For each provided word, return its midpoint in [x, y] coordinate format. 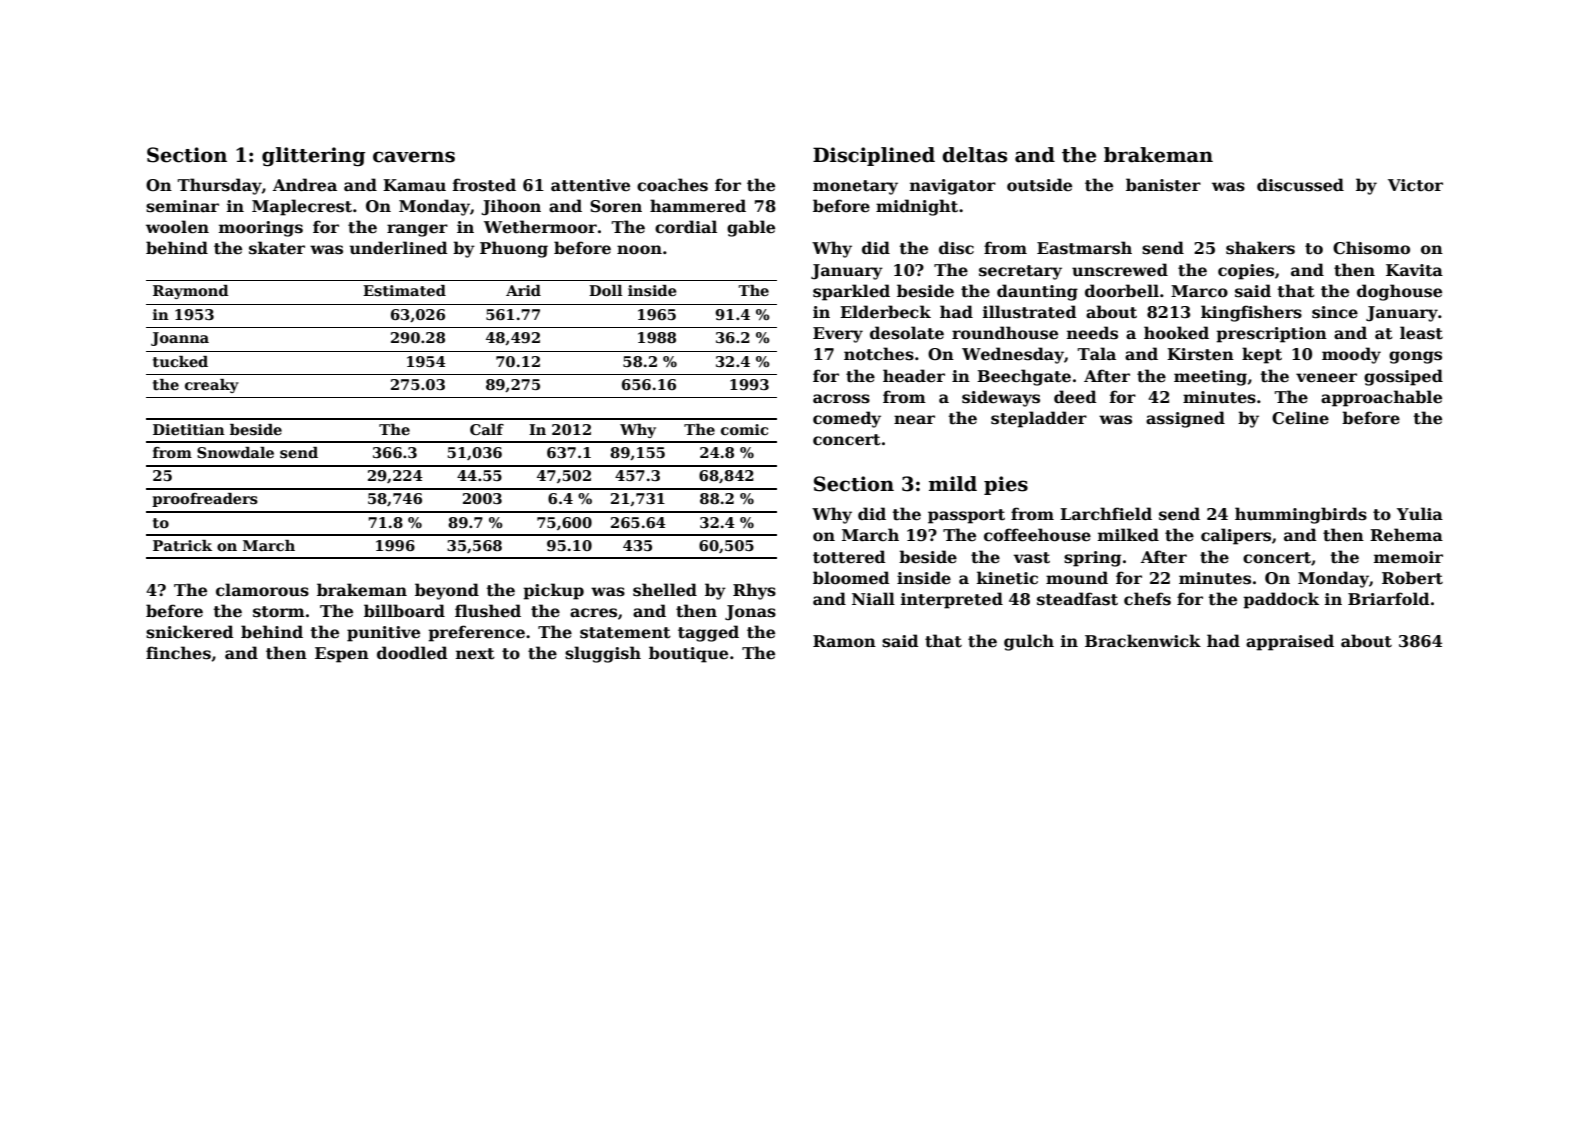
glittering [313, 157]
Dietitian [189, 429]
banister [1163, 185]
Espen [342, 655]
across [841, 399]
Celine [1300, 418]
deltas [974, 155]
